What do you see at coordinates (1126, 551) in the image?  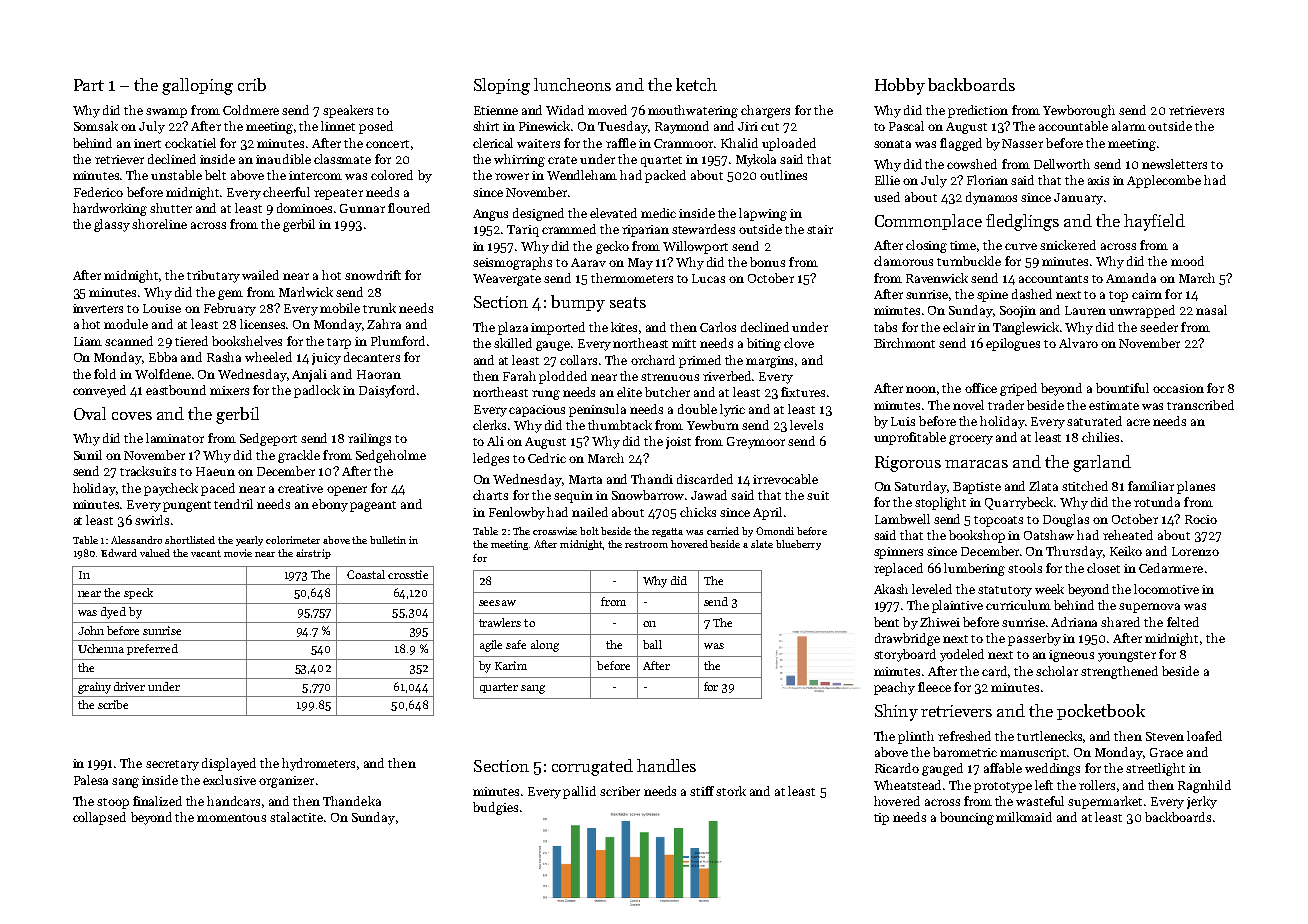 I see `Keiko` at bounding box center [1126, 551].
